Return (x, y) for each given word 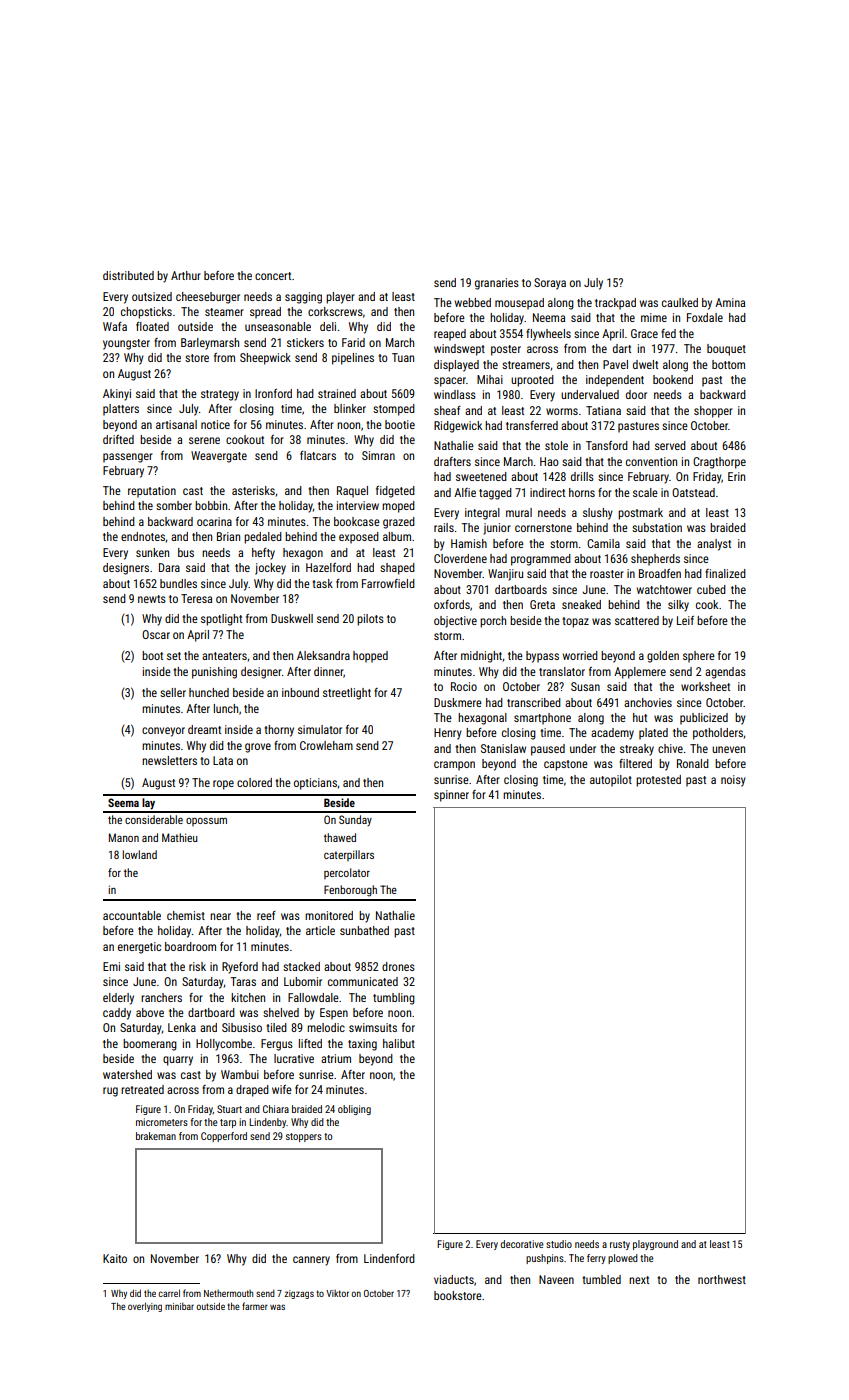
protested (658, 781)
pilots (370, 620)
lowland (139, 854)
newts (152, 599)
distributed (128, 275)
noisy (733, 781)
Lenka (182, 1027)
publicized (704, 719)
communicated (363, 981)
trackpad (615, 304)
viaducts (454, 1279)
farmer (255, 1306)
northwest (722, 1279)
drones (398, 966)
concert (273, 276)
